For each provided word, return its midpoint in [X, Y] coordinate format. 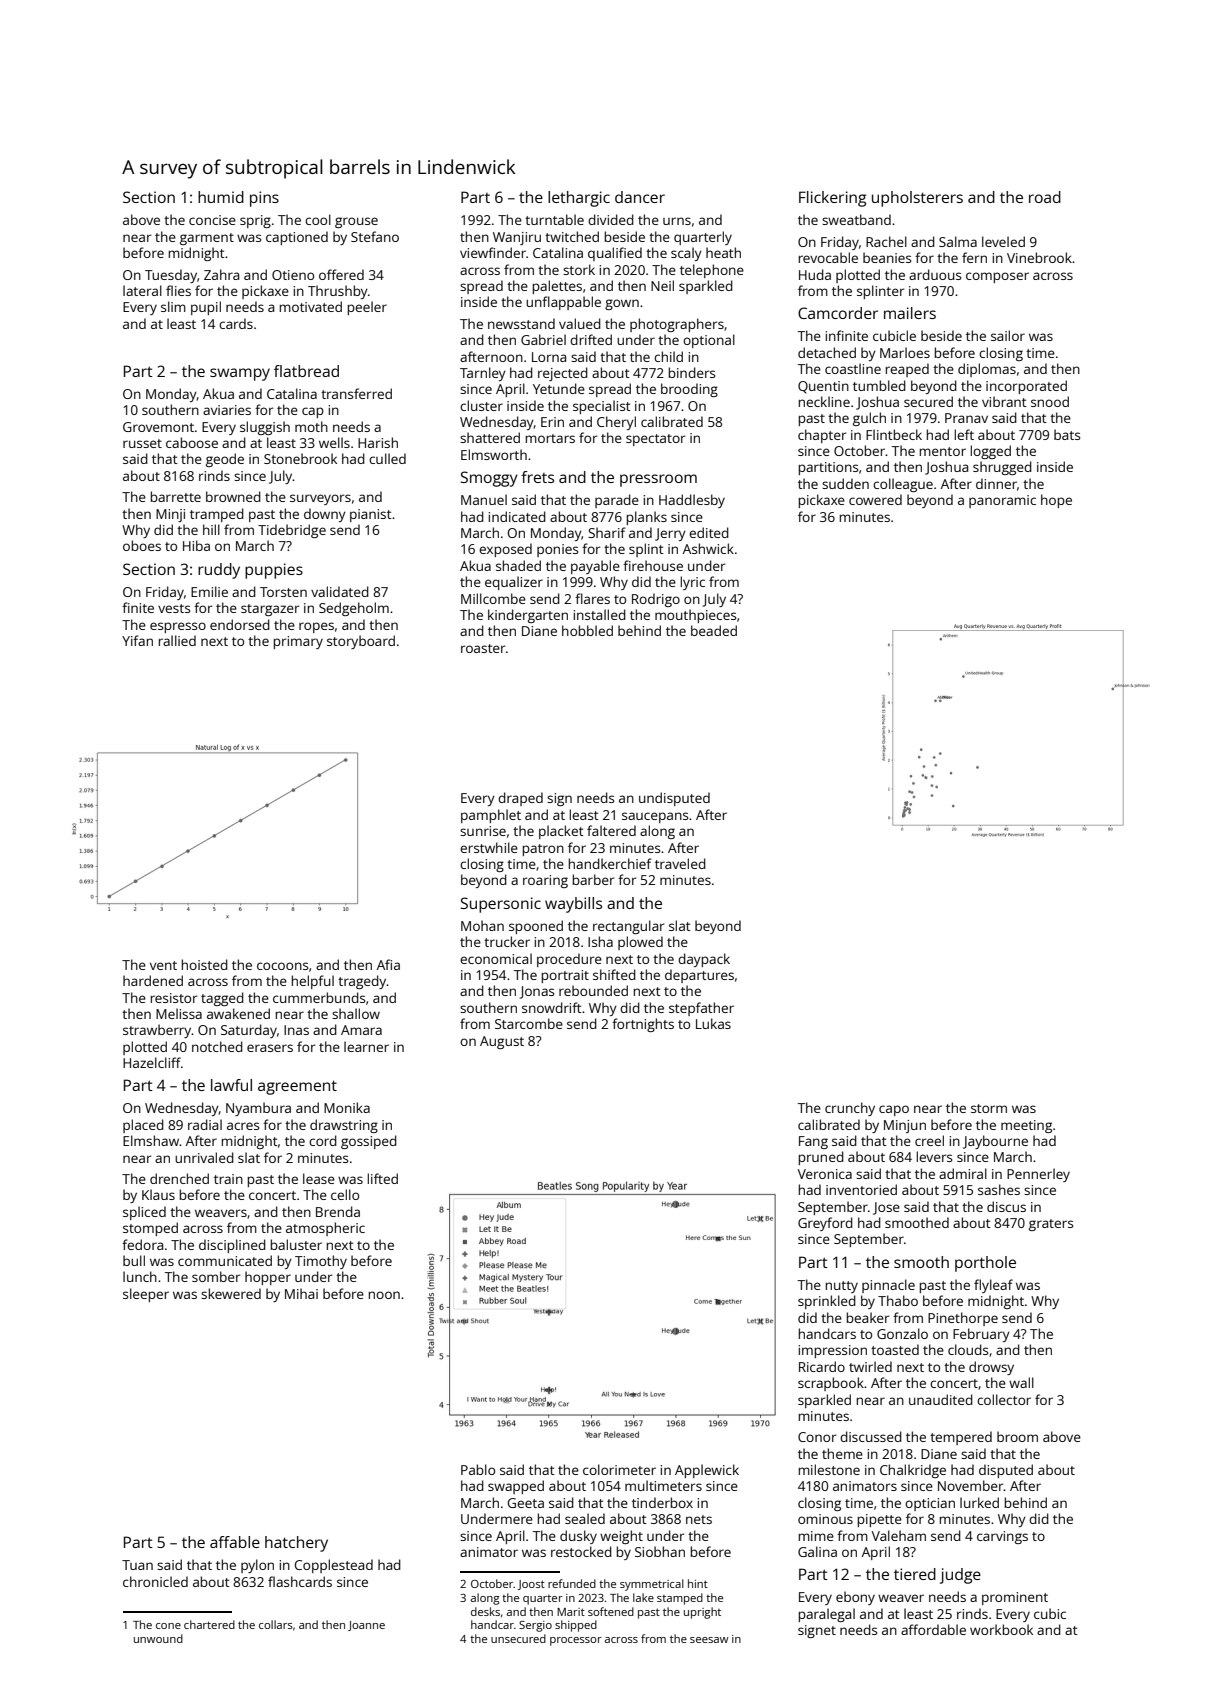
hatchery [296, 1544]
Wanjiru [517, 238]
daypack [704, 960]
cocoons [282, 966]
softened [611, 1611]
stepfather [701, 1009]
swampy [240, 374]
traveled [680, 863]
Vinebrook [1039, 257]
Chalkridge [913, 1471]
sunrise [483, 831]
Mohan [482, 925]
